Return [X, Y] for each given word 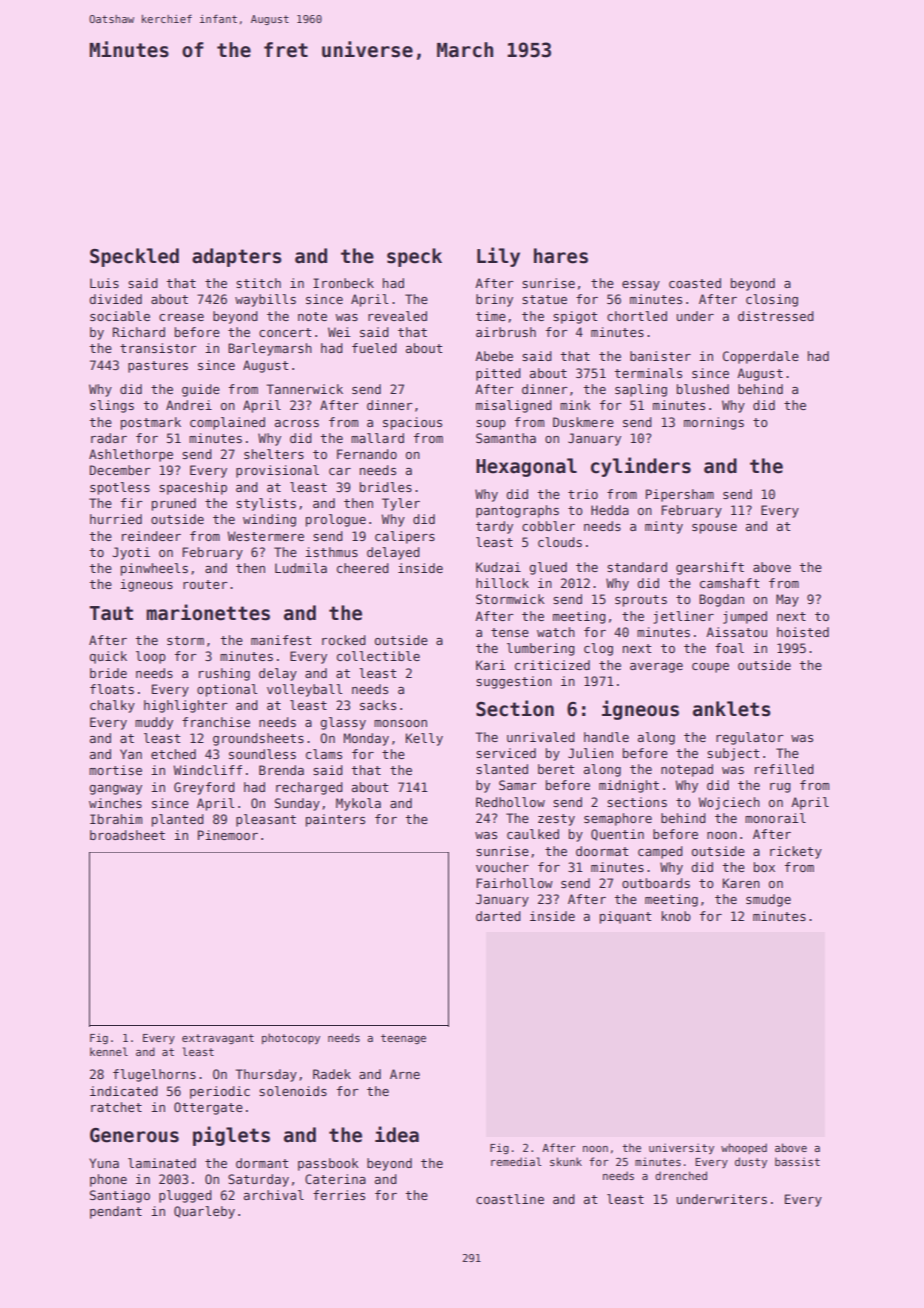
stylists [266, 504]
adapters [237, 257]
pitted [498, 374]
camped [660, 852]
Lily [498, 257]
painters [335, 820]
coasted [695, 283]
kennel [109, 1051]
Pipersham [680, 495]
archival [274, 1195]
